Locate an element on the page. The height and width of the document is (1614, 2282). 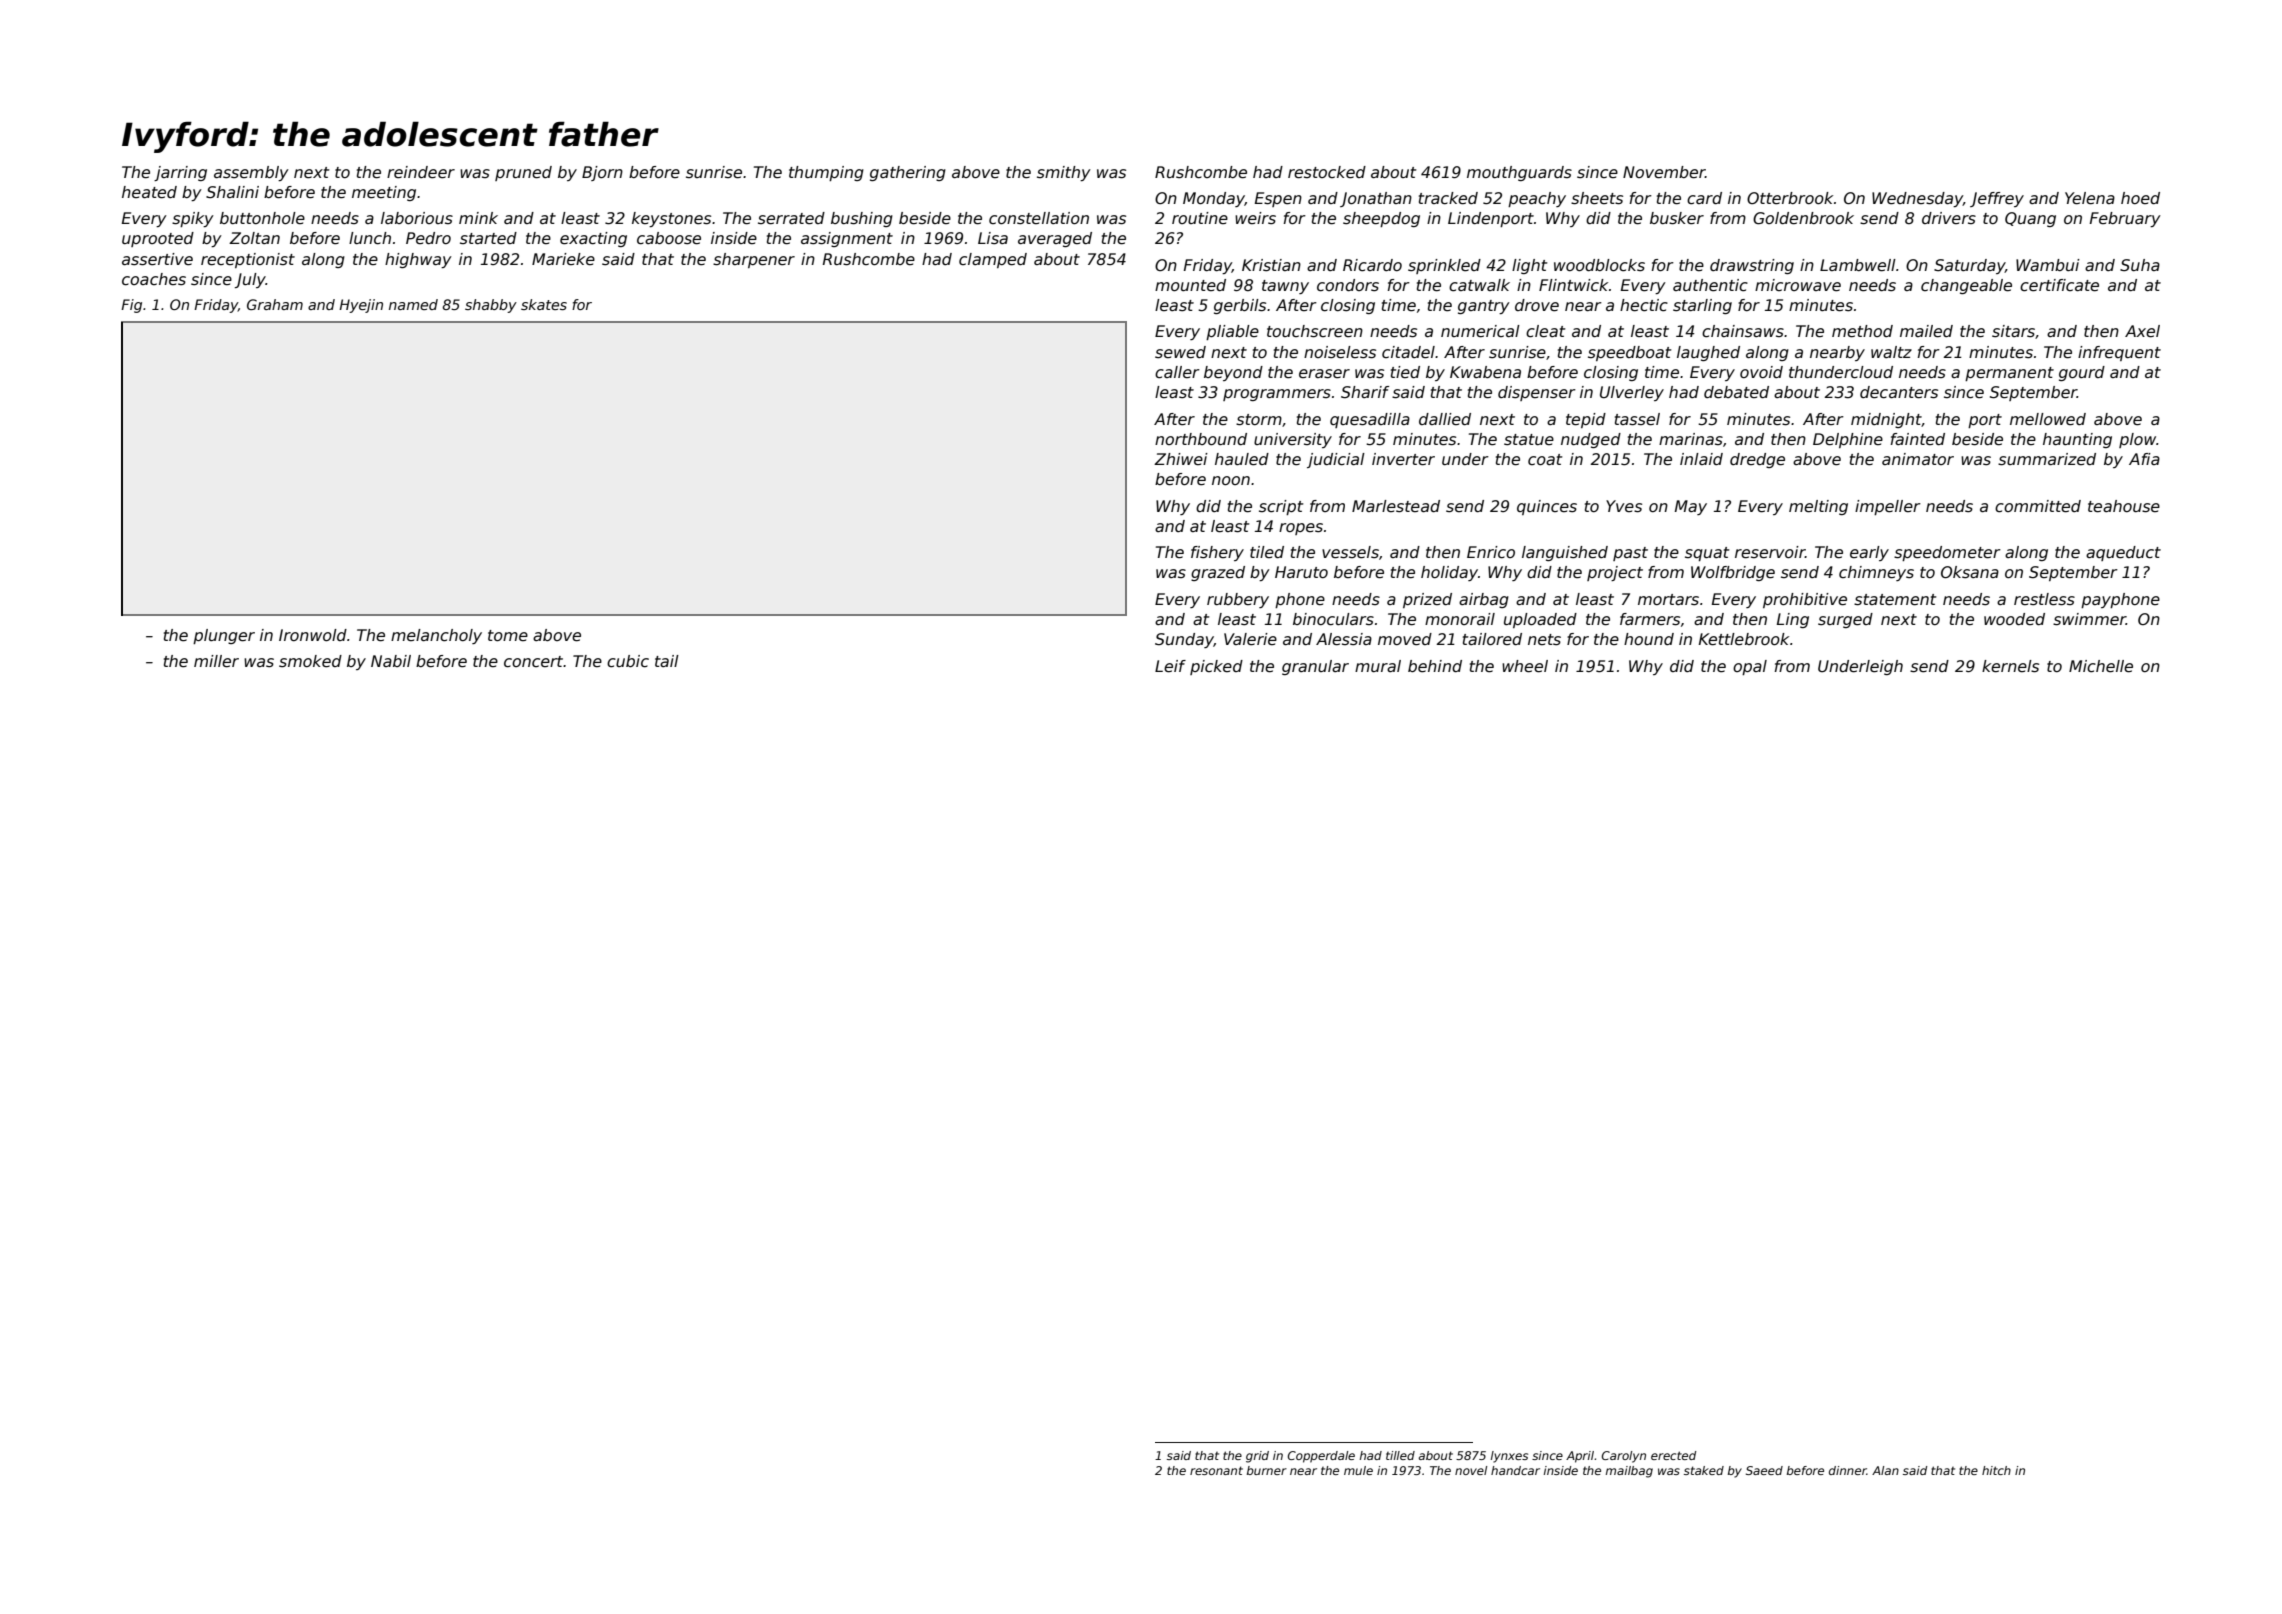
mailed is located at coordinates (1926, 331).
